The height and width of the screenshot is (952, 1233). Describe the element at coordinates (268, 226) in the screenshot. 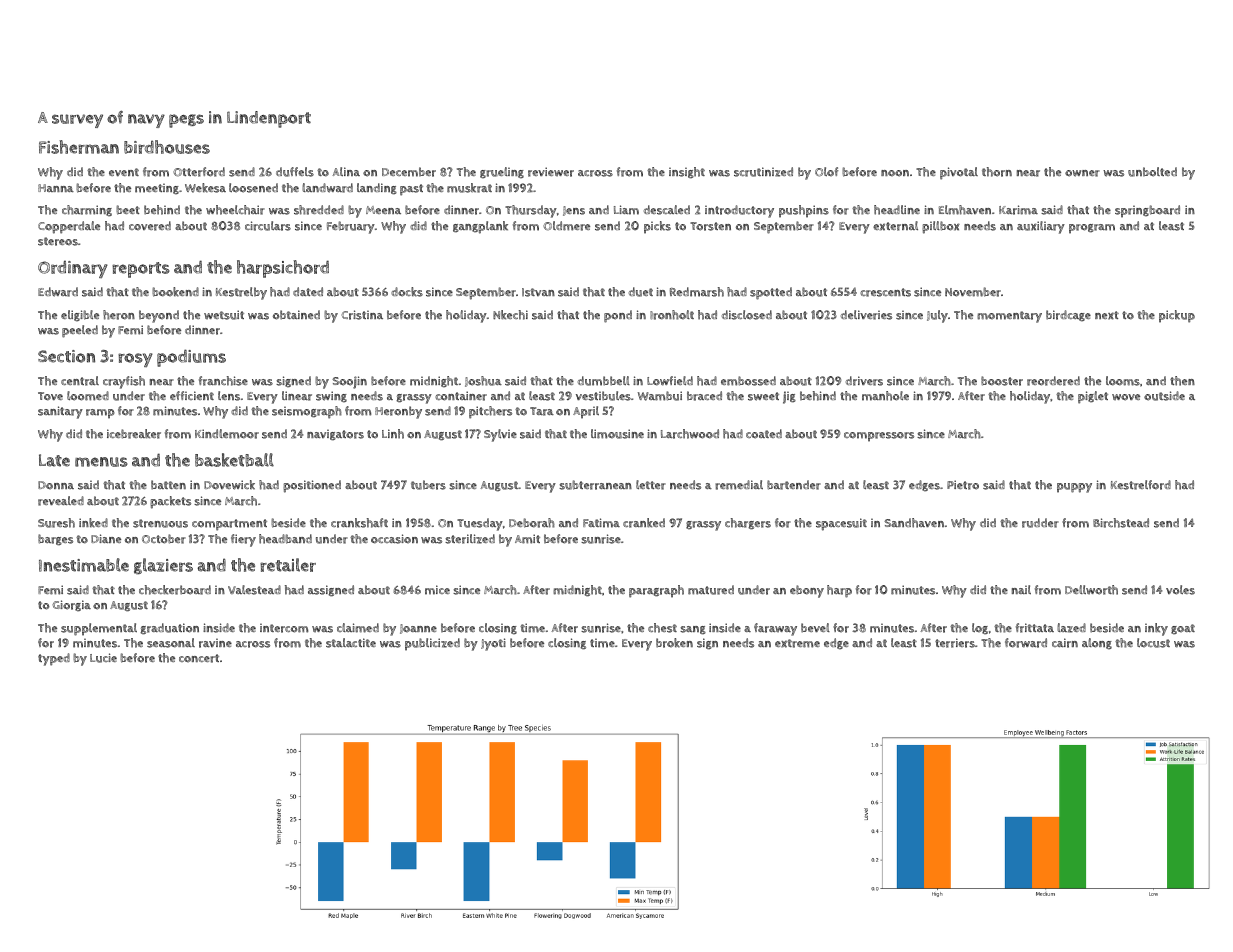

I see `circulars` at that location.
